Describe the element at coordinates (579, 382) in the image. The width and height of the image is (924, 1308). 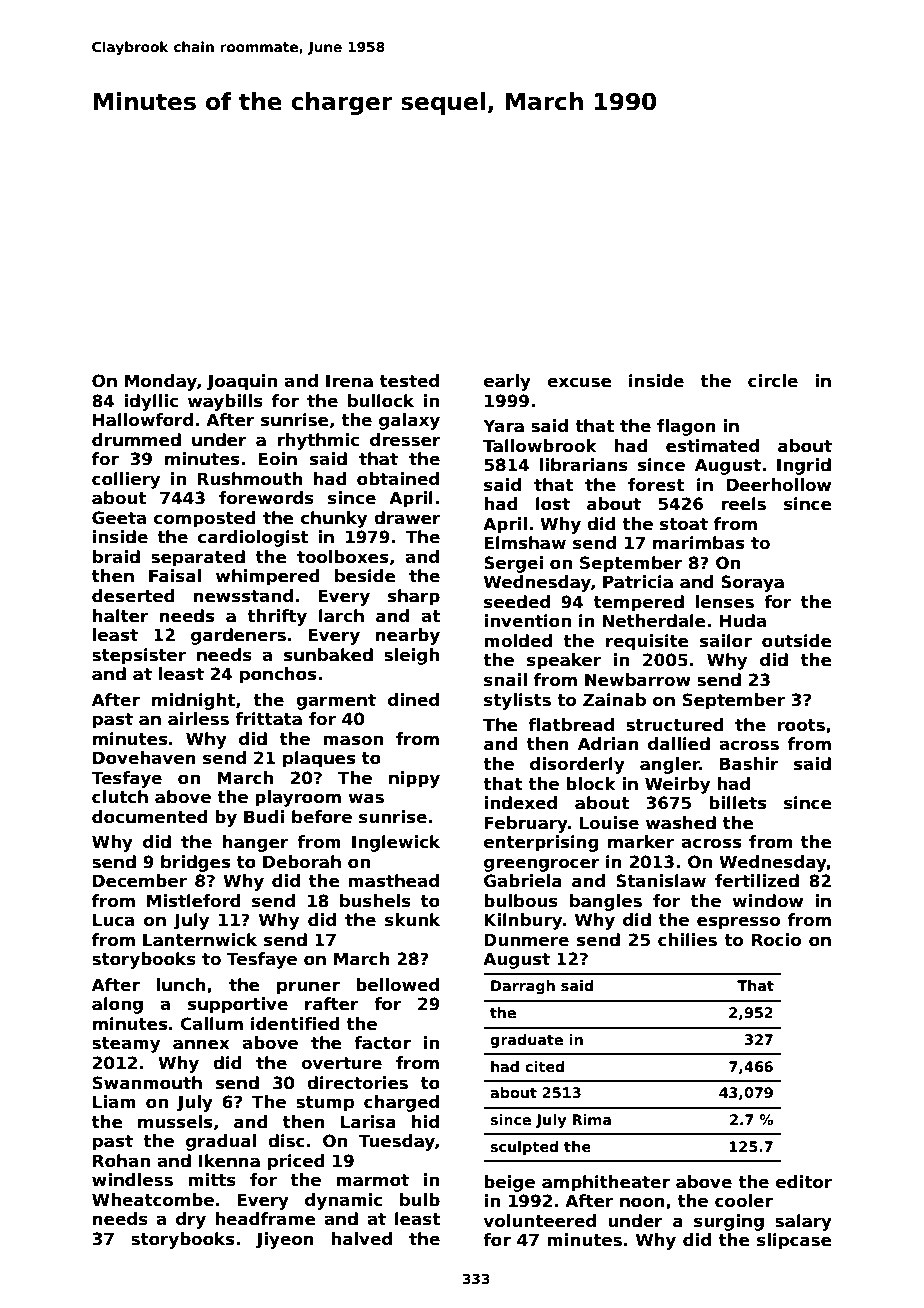
I see `excuse` at that location.
